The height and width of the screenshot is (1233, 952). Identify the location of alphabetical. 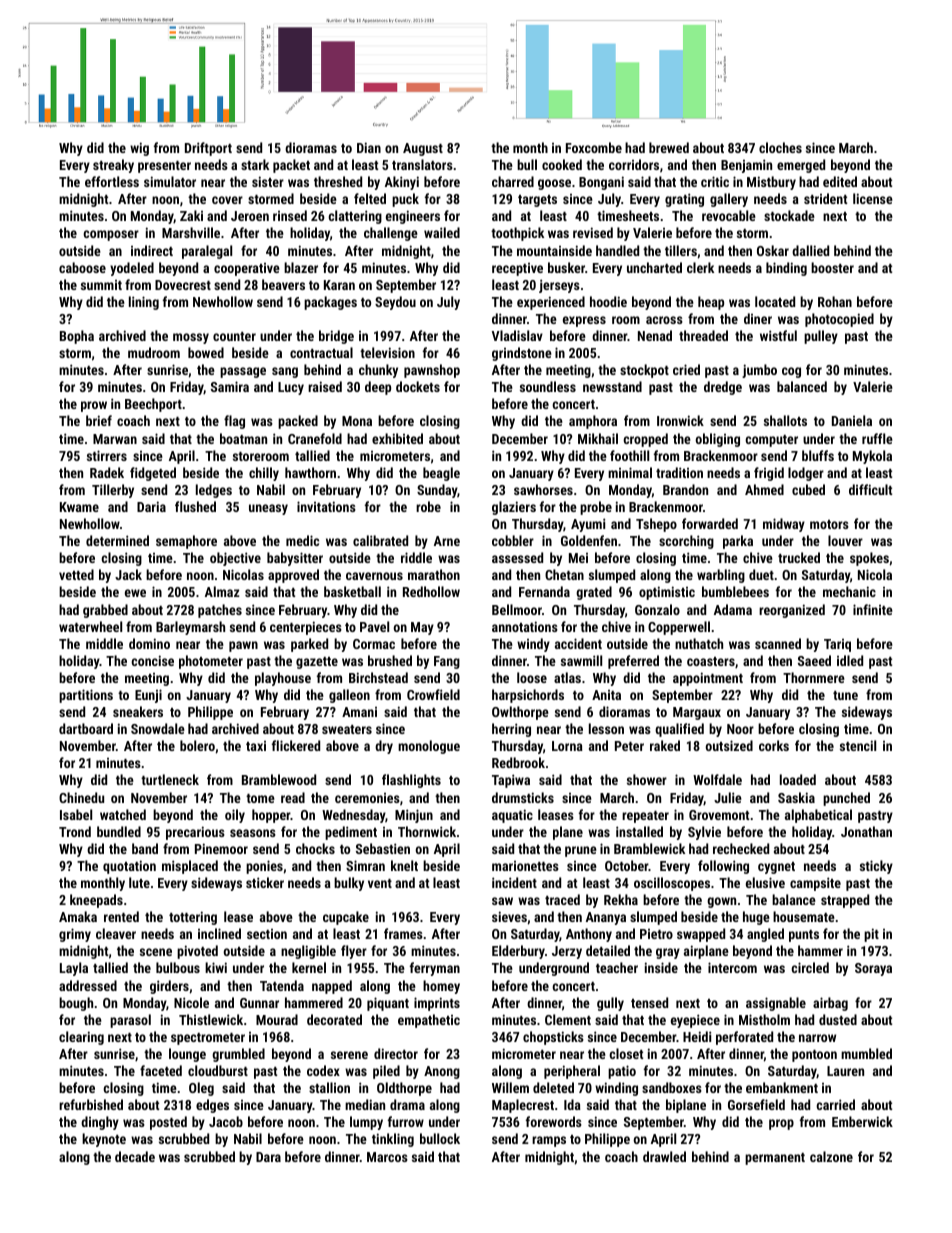
(818, 816).
